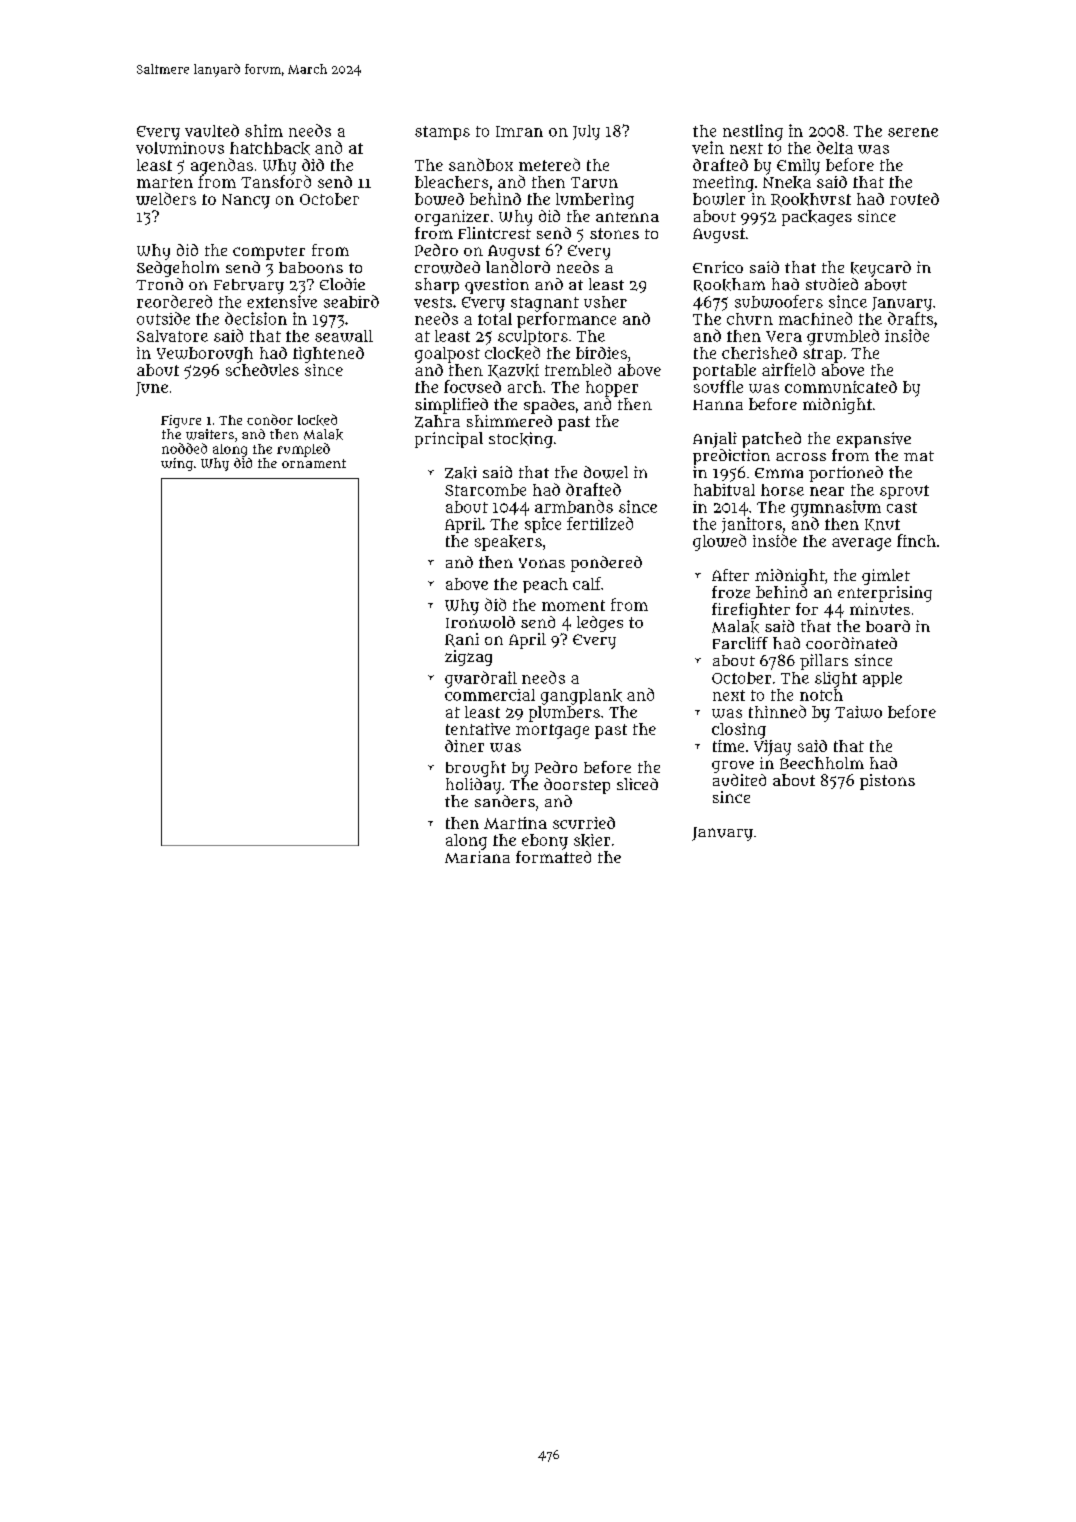 The width and height of the screenshot is (1076, 1522). Describe the element at coordinates (542, 563) in the screenshot. I see `Yonas` at that location.
